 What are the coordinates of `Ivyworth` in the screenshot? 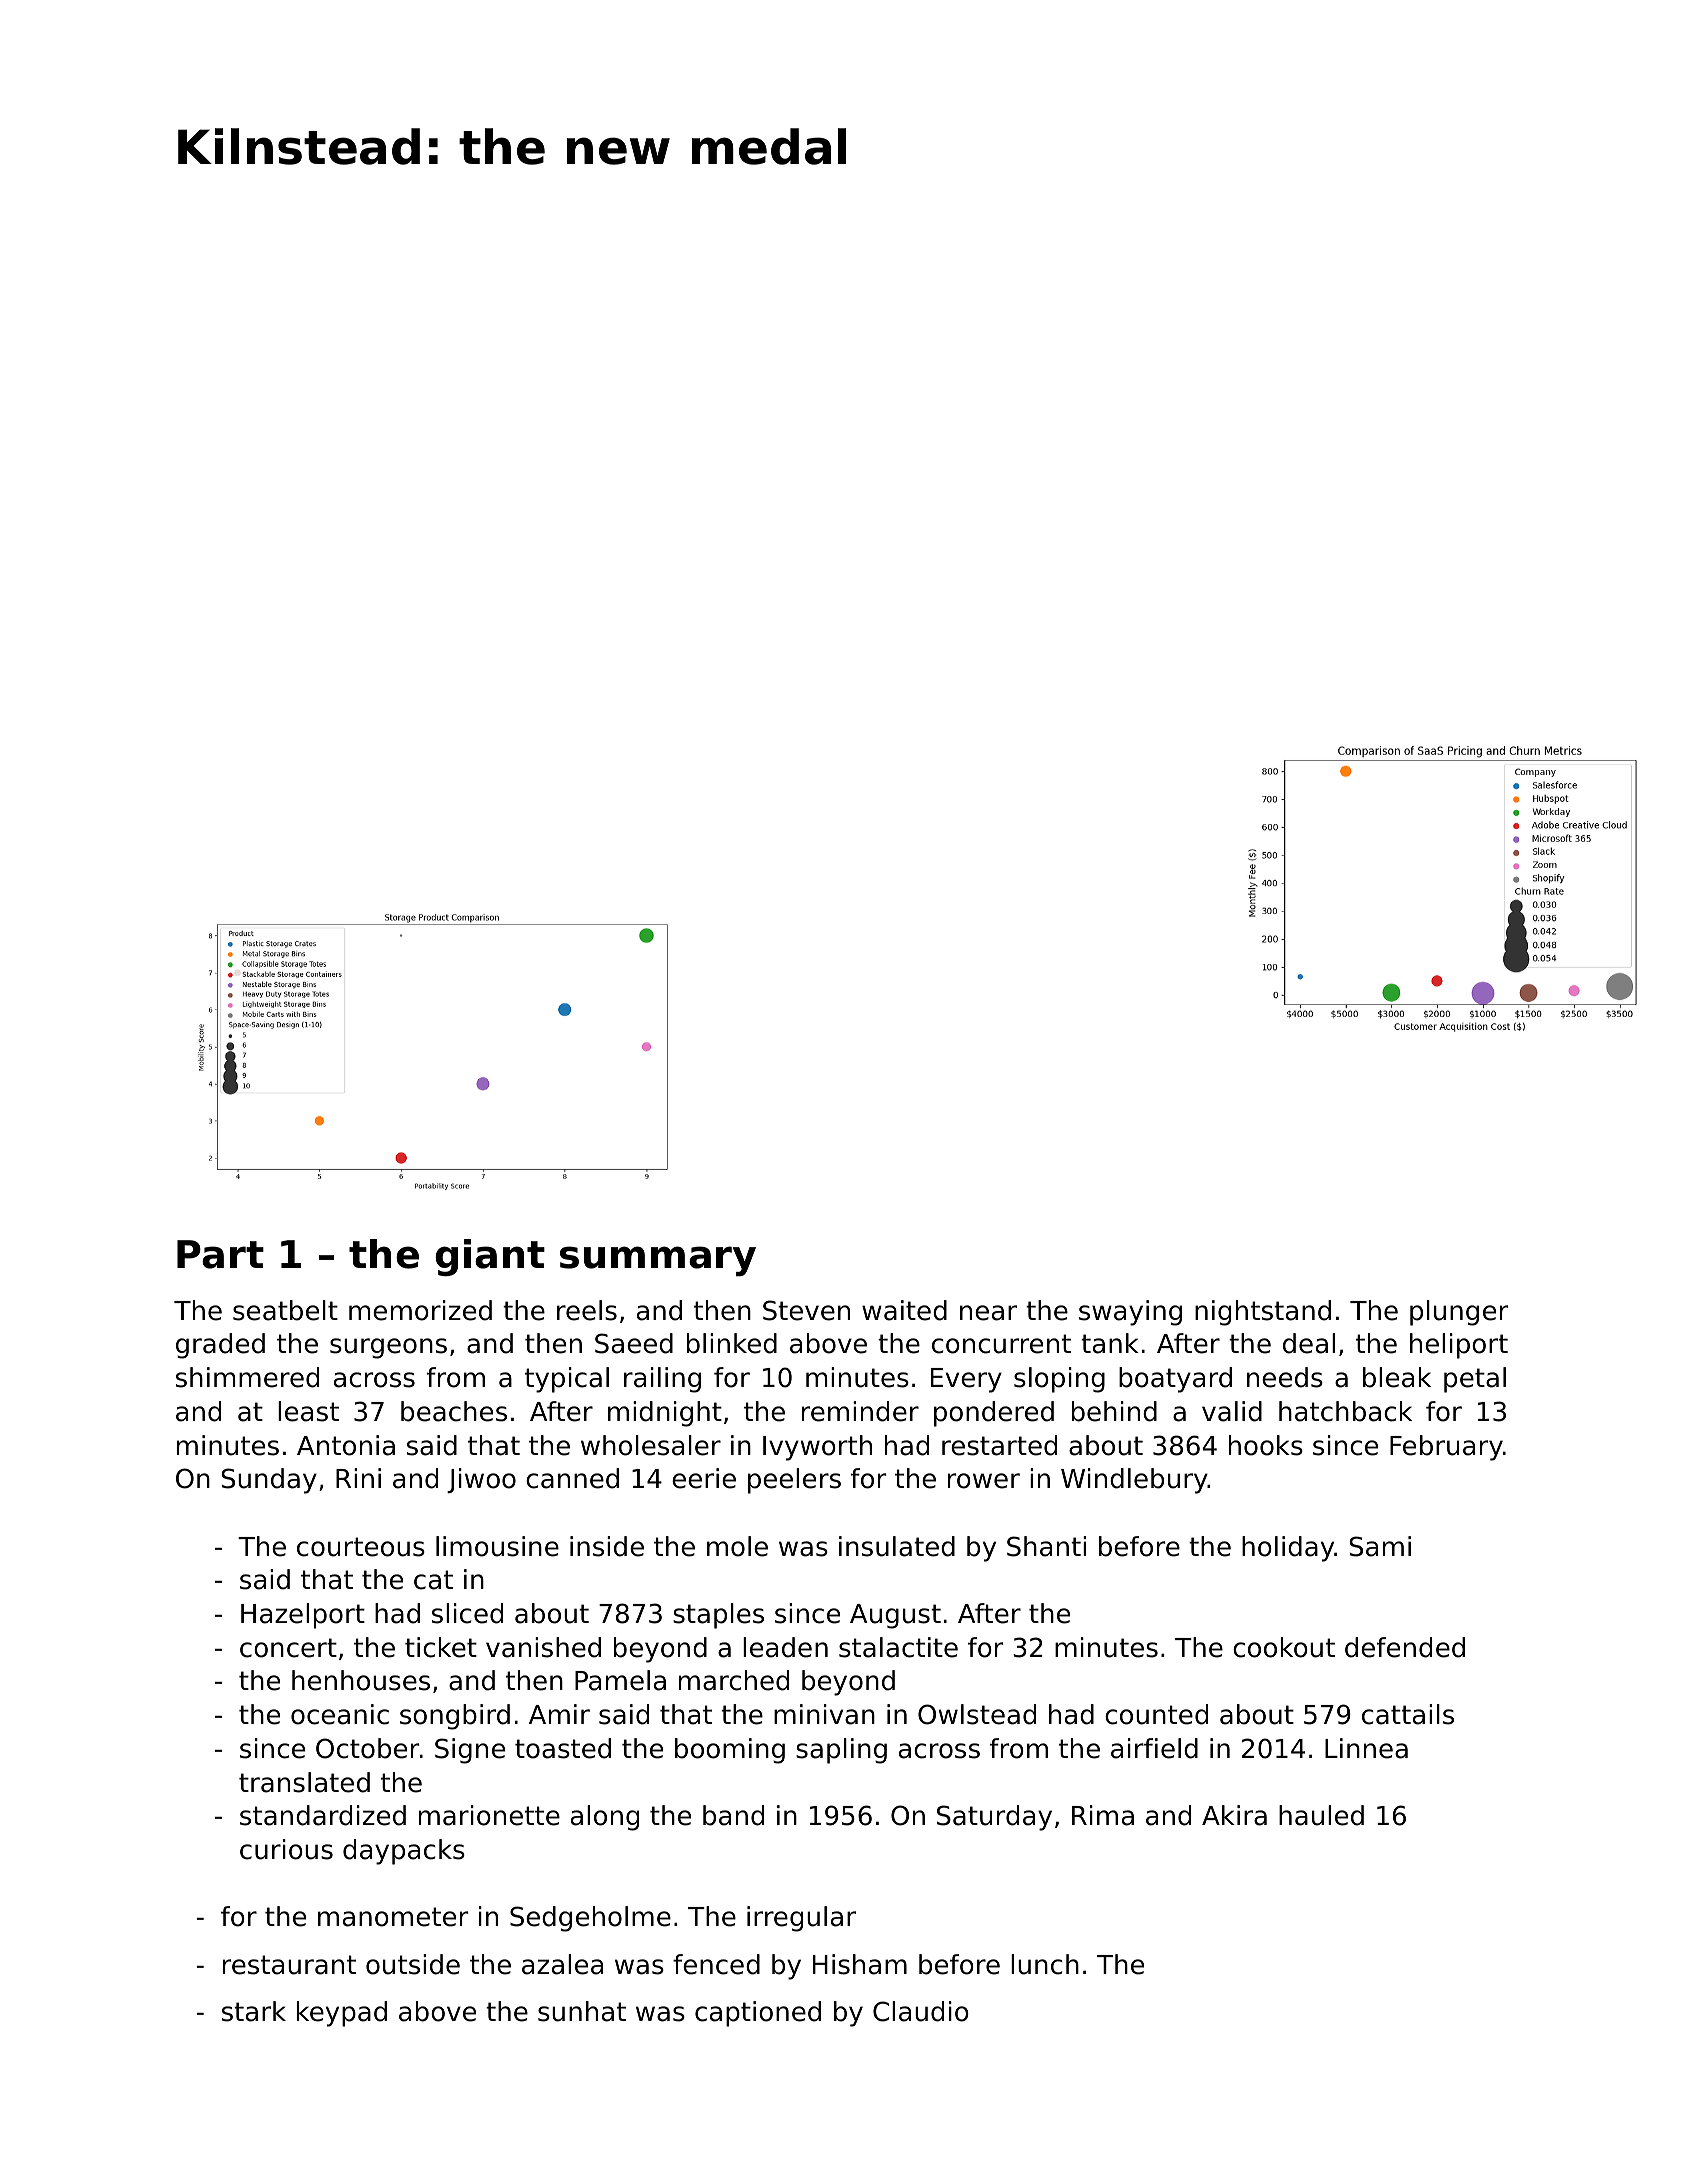 It's located at (817, 1448).
